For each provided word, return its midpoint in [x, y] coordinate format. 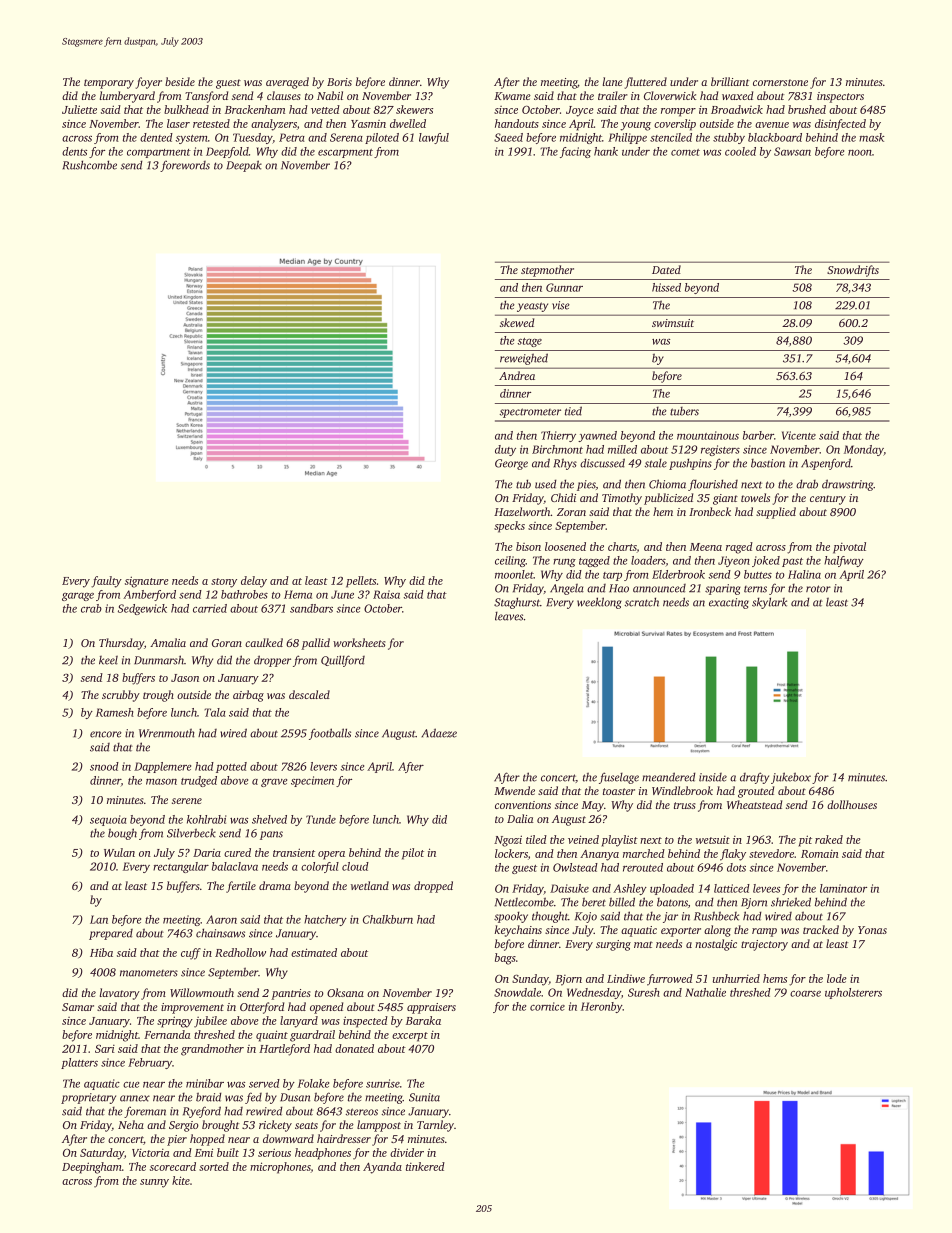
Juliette [79, 109]
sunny [154, 1183]
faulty [106, 582]
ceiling [510, 561]
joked [766, 561]
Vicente [799, 435]
